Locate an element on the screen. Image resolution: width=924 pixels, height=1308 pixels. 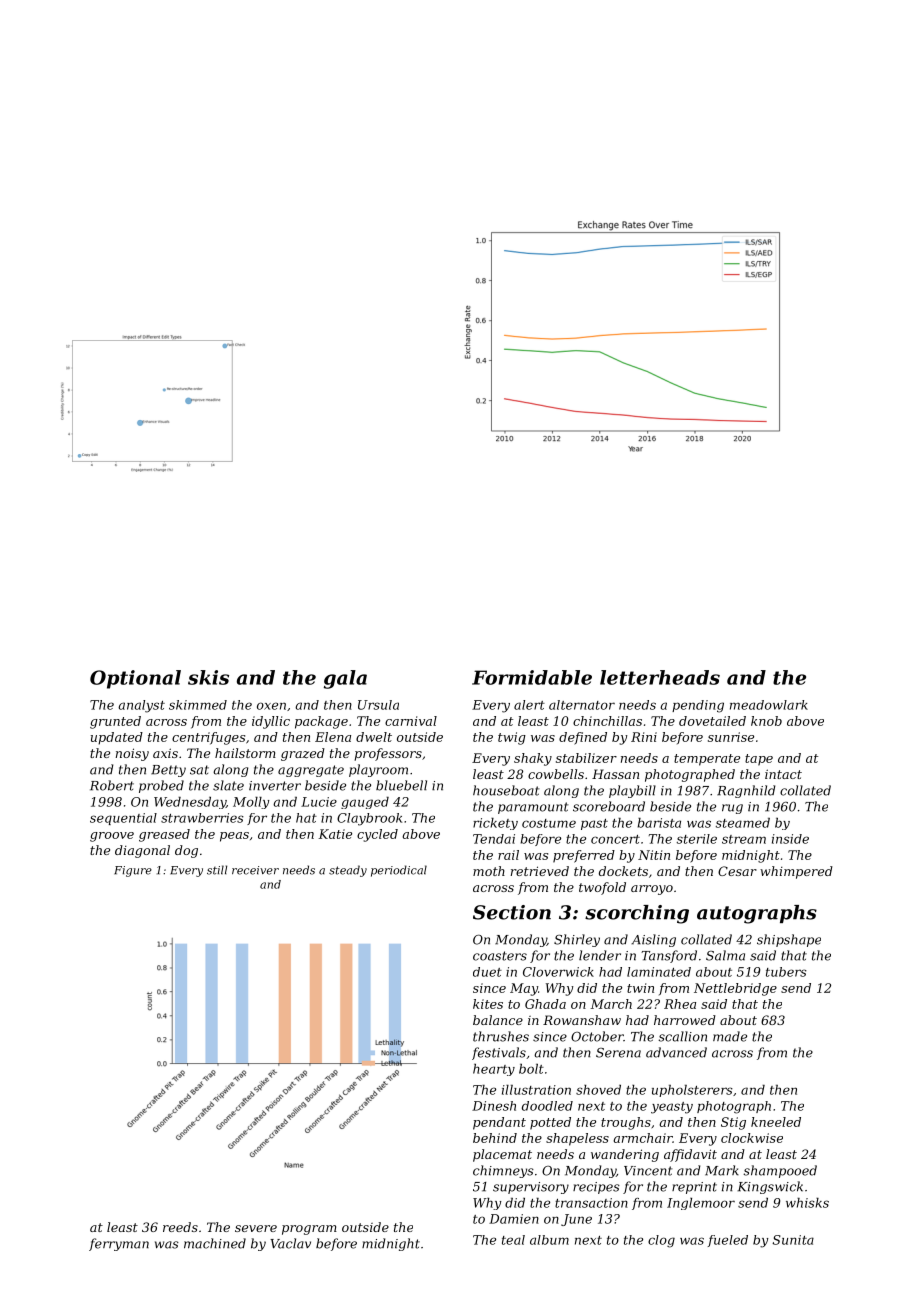
advanced is located at coordinates (676, 1052).
